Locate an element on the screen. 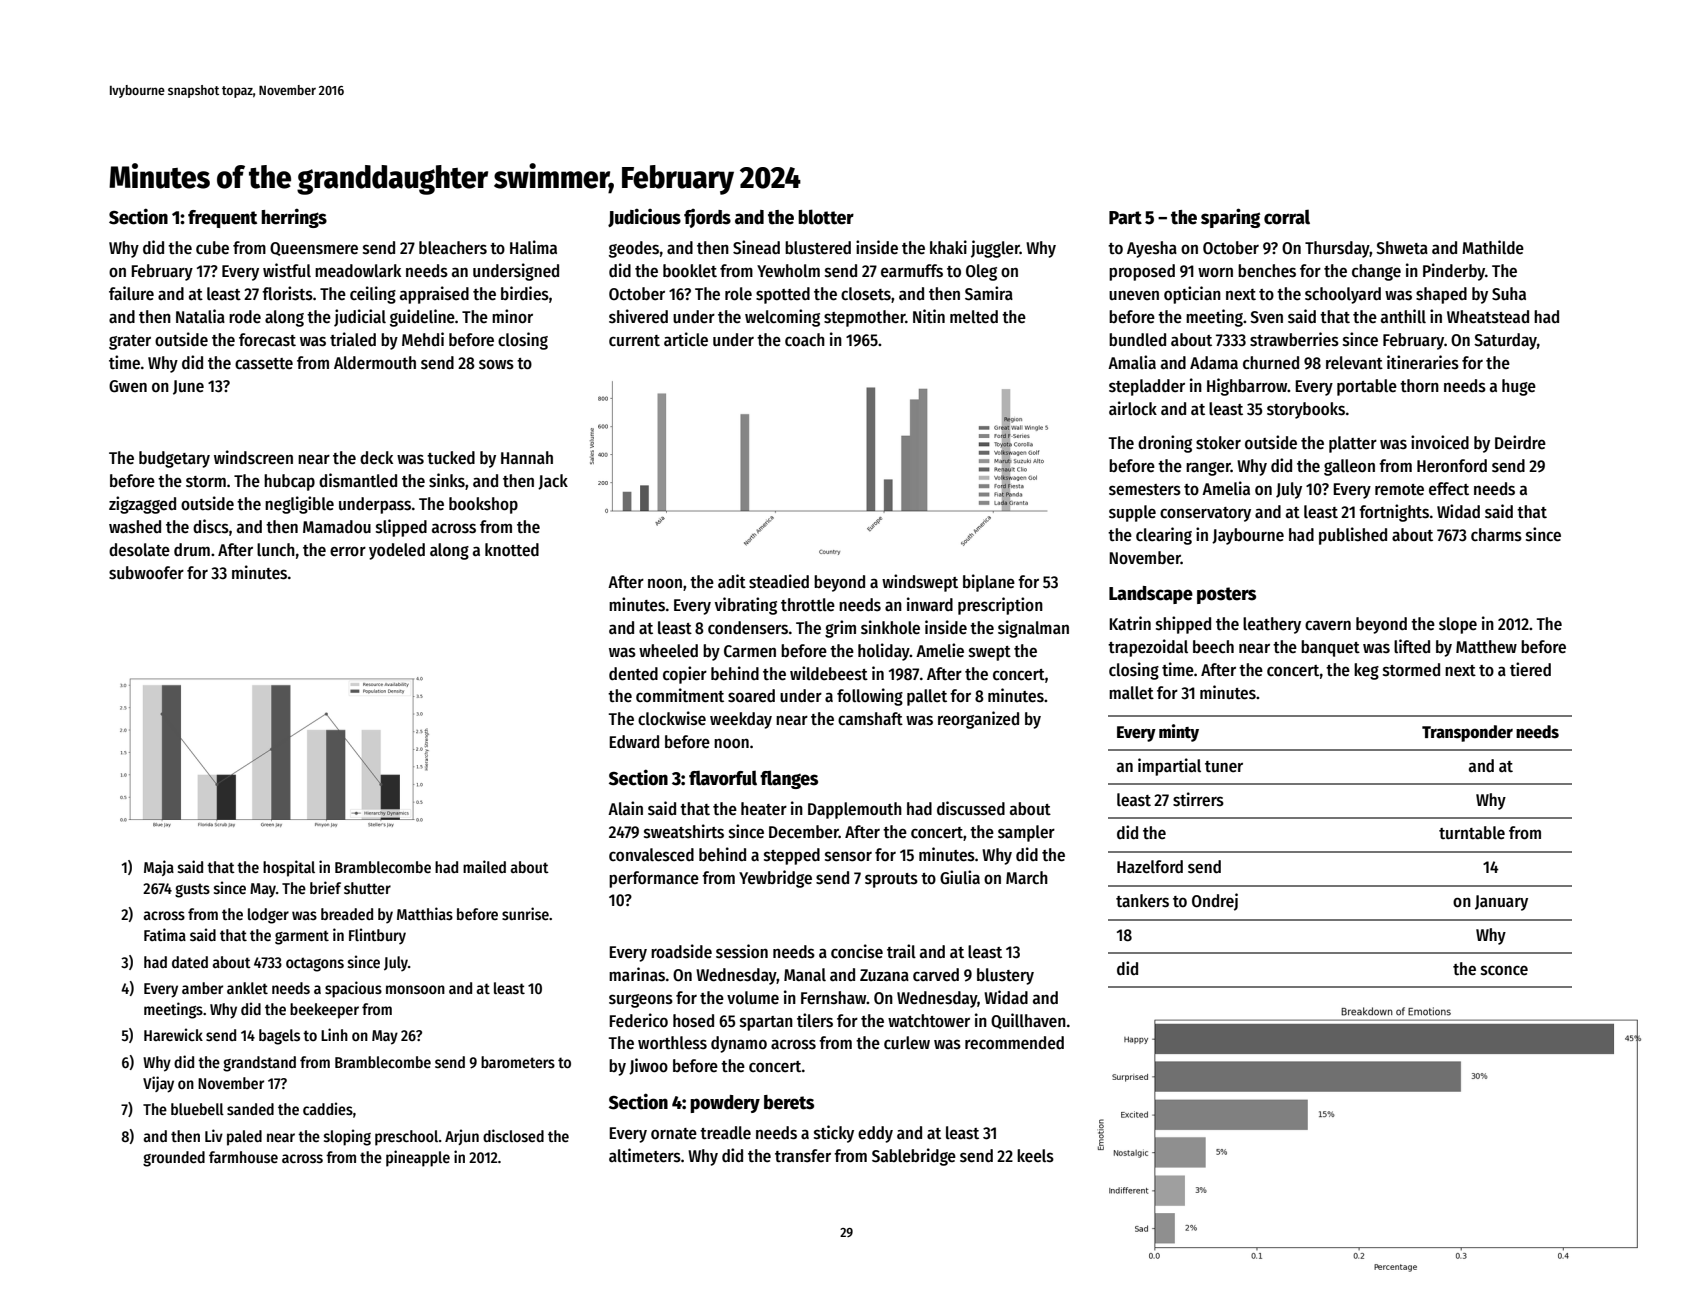 This screenshot has width=1681, height=1299. frequent is located at coordinates (222, 219).
